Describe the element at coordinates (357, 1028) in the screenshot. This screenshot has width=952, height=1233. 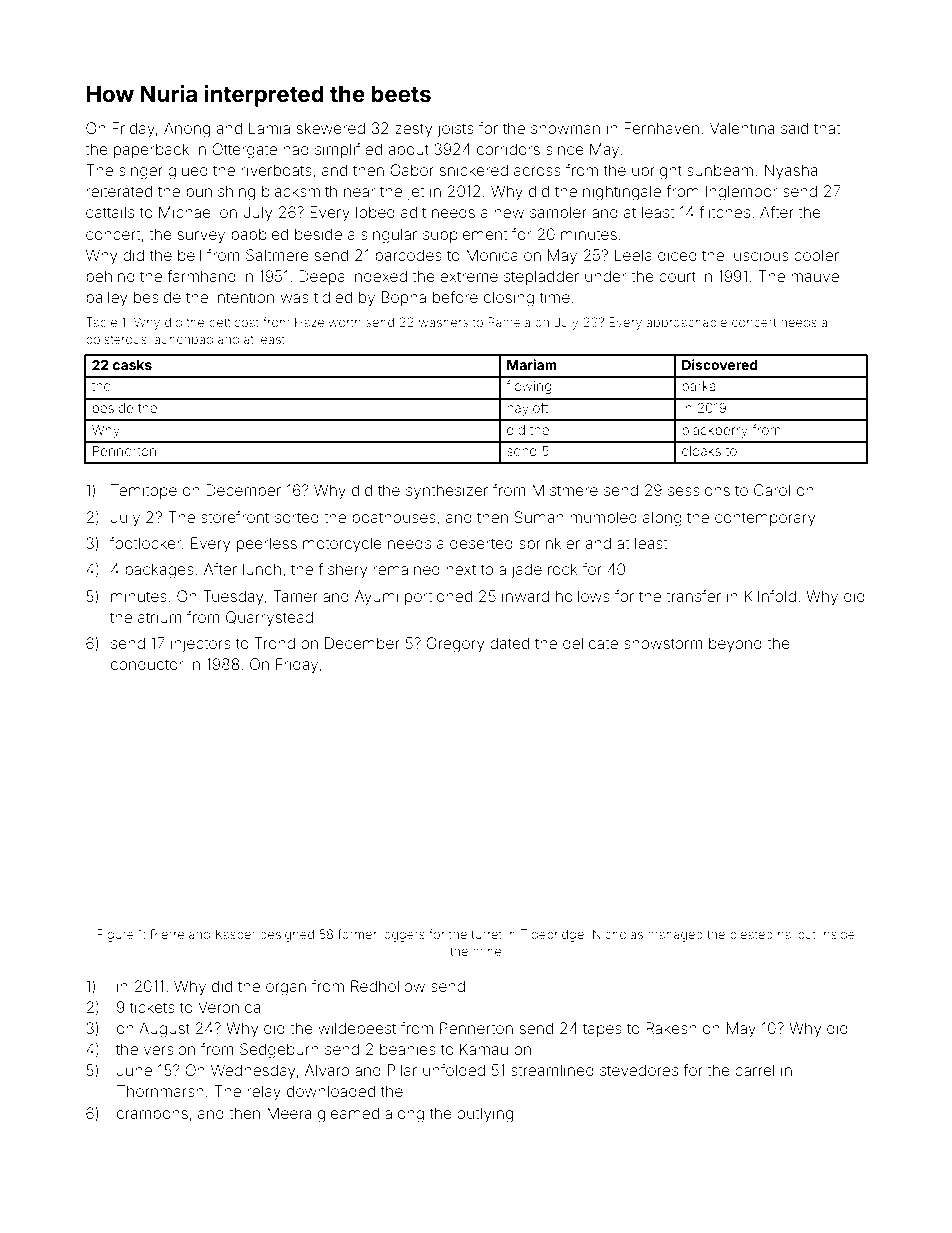
I see `wildebeest` at that location.
